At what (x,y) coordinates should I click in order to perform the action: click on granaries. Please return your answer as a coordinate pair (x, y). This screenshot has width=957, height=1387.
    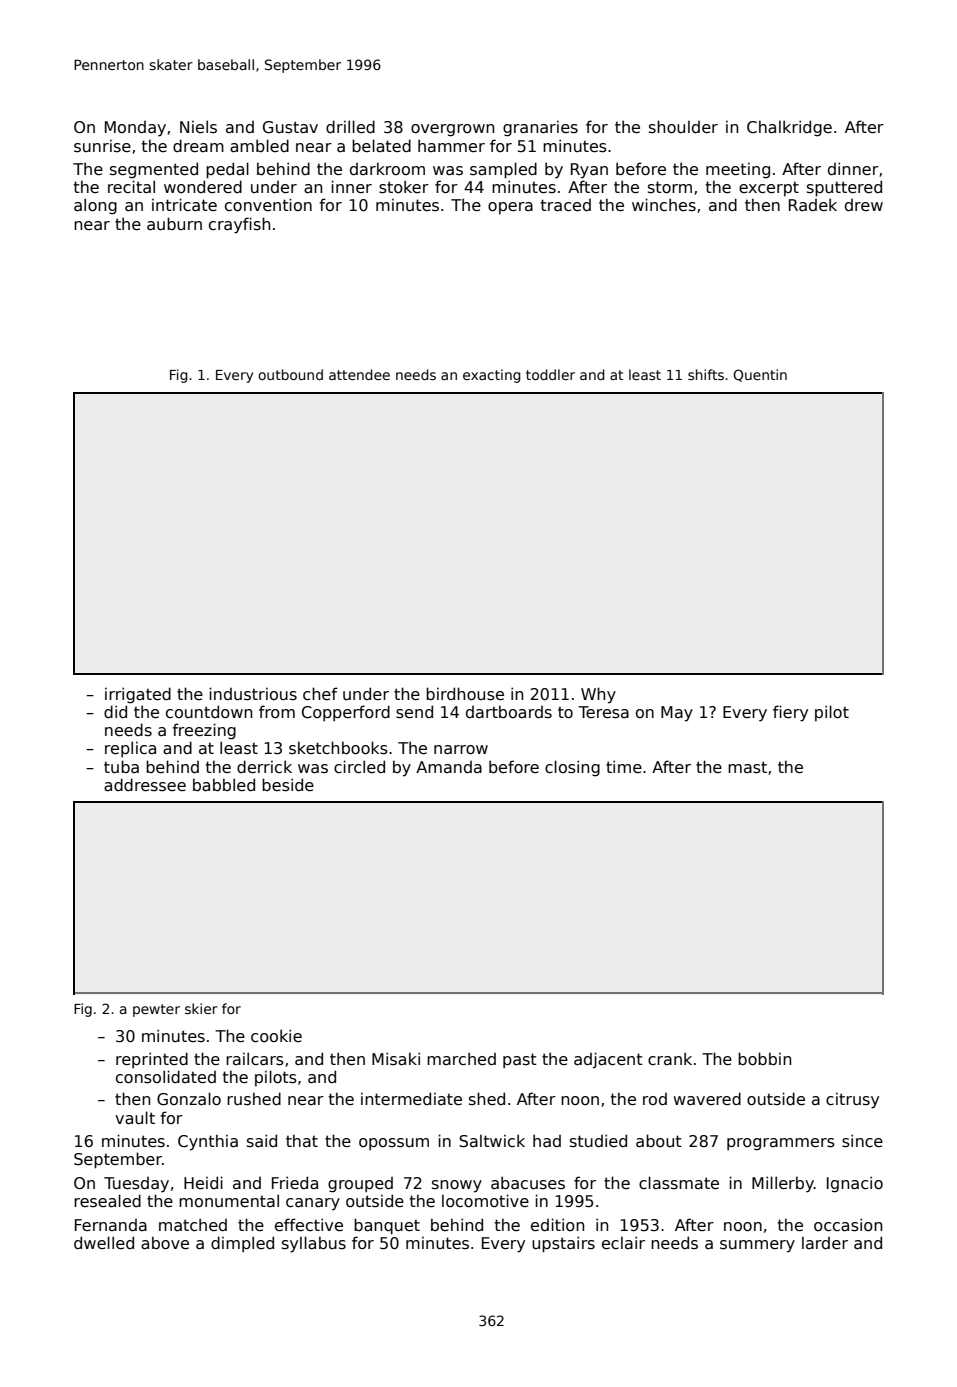
    Looking at the image, I should click on (540, 128).
